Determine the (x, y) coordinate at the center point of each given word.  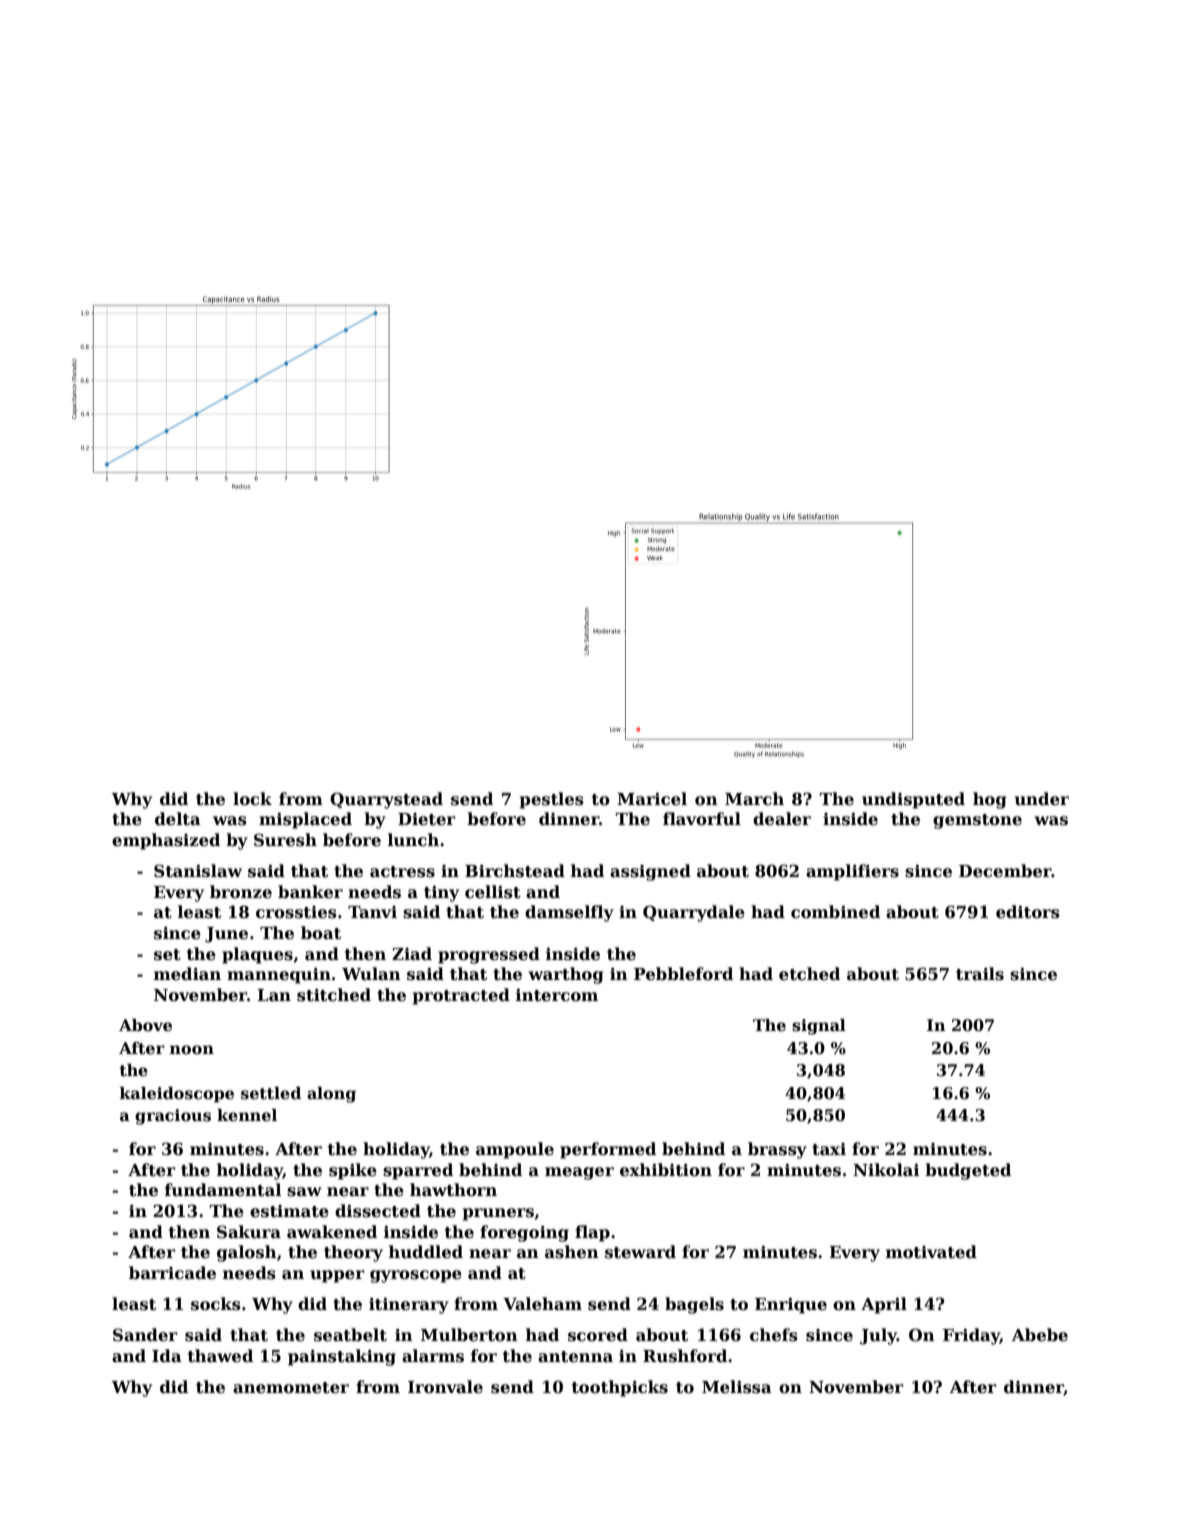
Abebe (1040, 1335)
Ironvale (445, 1387)
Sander (145, 1335)
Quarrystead (386, 800)
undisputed (913, 800)
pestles (552, 800)
